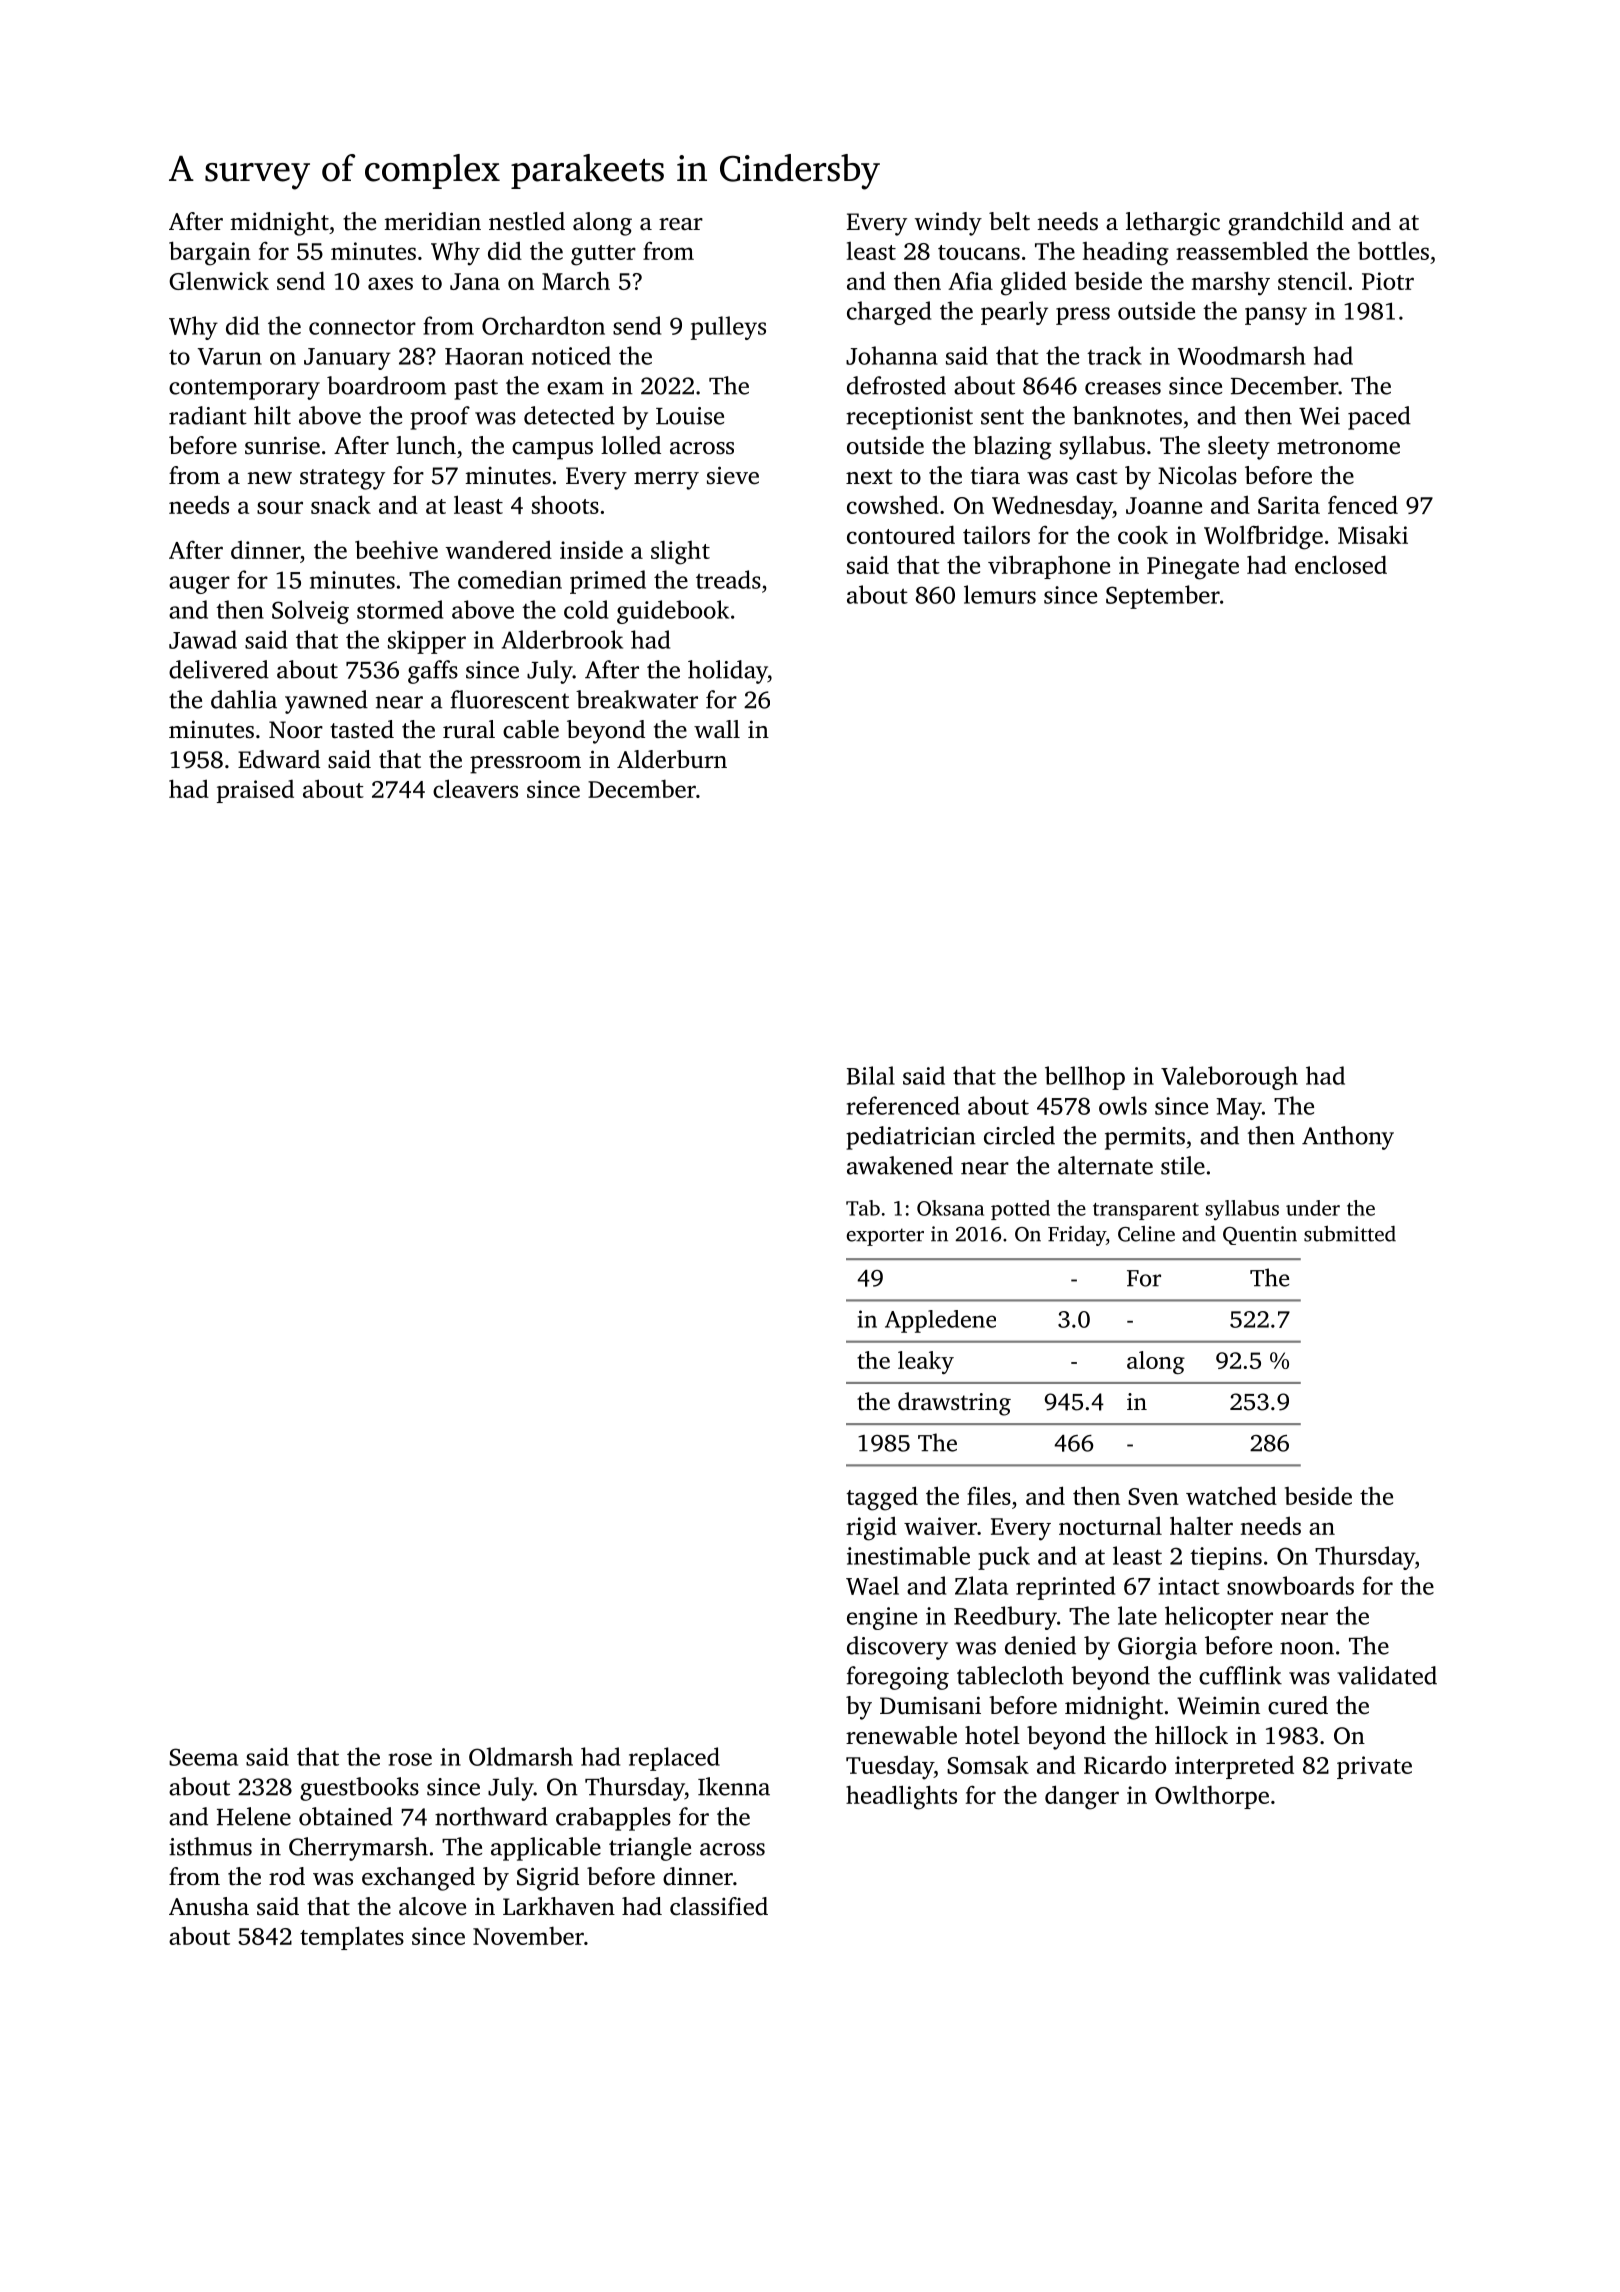 This page has width=1620, height=2292. What do you see at coordinates (926, 1362) in the page?
I see `leaky` at bounding box center [926, 1362].
